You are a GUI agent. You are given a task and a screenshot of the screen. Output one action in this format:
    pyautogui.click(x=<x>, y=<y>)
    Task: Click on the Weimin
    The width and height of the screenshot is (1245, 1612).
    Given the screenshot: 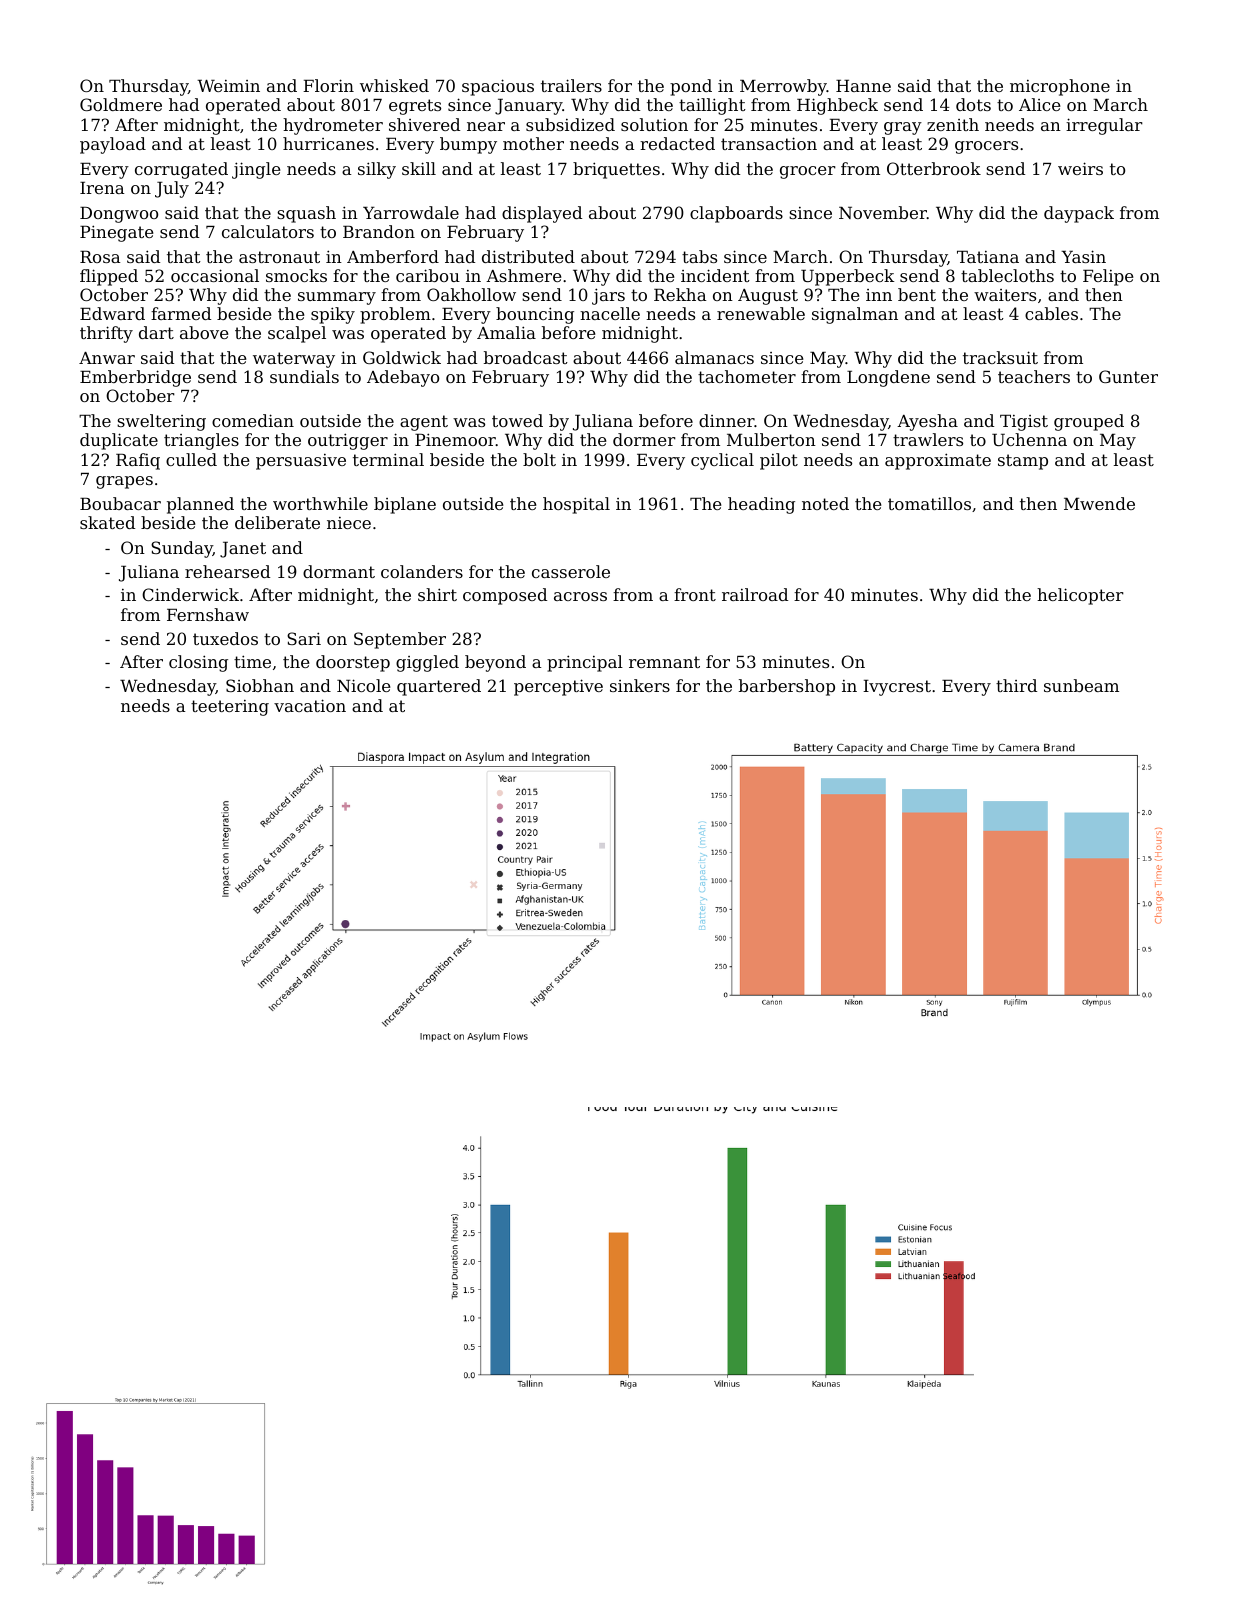 What is the action you would take?
    pyautogui.click(x=228, y=86)
